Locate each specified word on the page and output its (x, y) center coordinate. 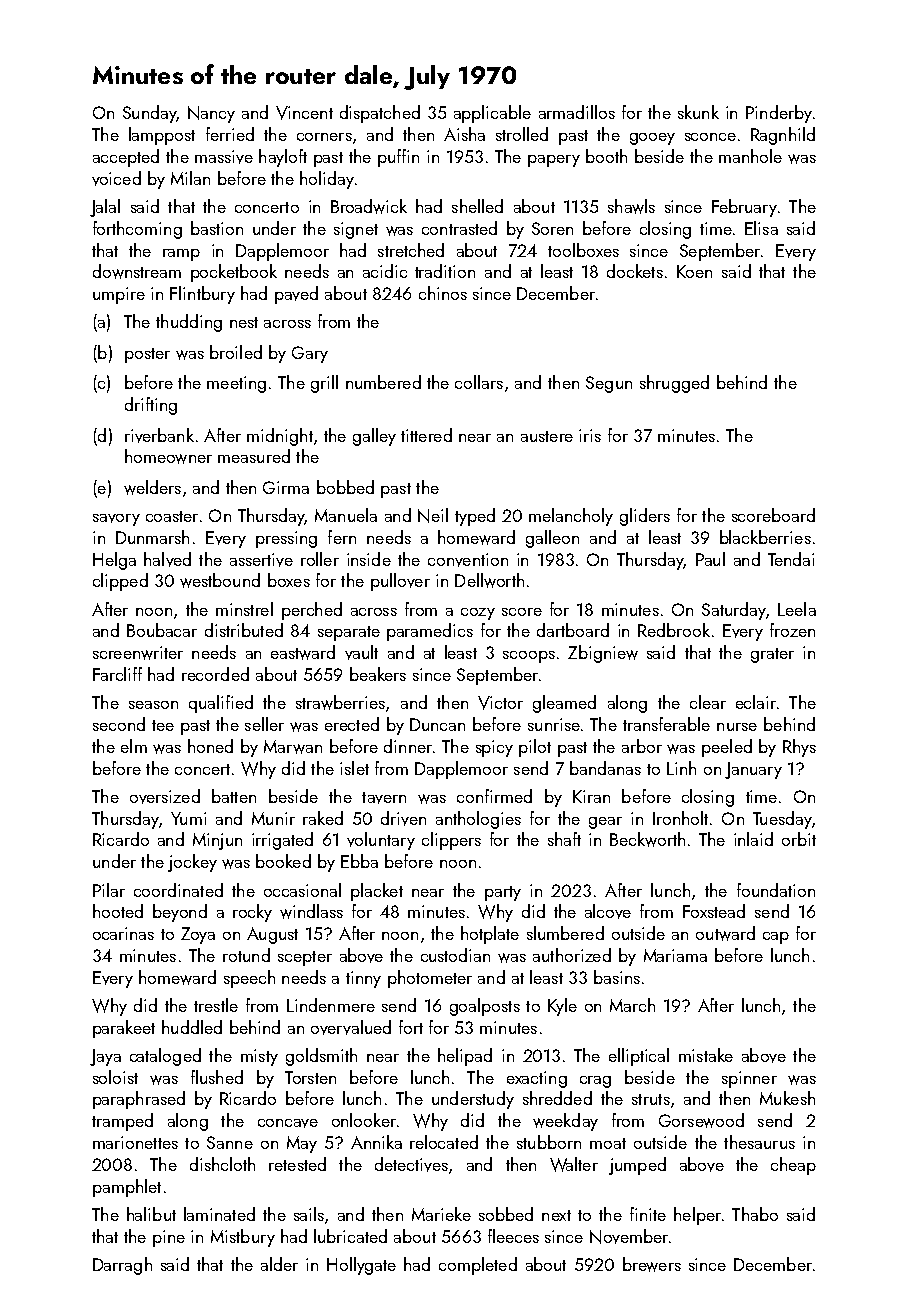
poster (147, 355)
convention (468, 560)
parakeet (124, 1029)
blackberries (765, 537)
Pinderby (779, 114)
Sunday (150, 114)
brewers (652, 1264)
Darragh (122, 1266)
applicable (492, 114)
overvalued (351, 1027)
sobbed (506, 1214)
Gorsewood (701, 1120)
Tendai (791, 559)
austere (547, 436)
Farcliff (117, 674)
